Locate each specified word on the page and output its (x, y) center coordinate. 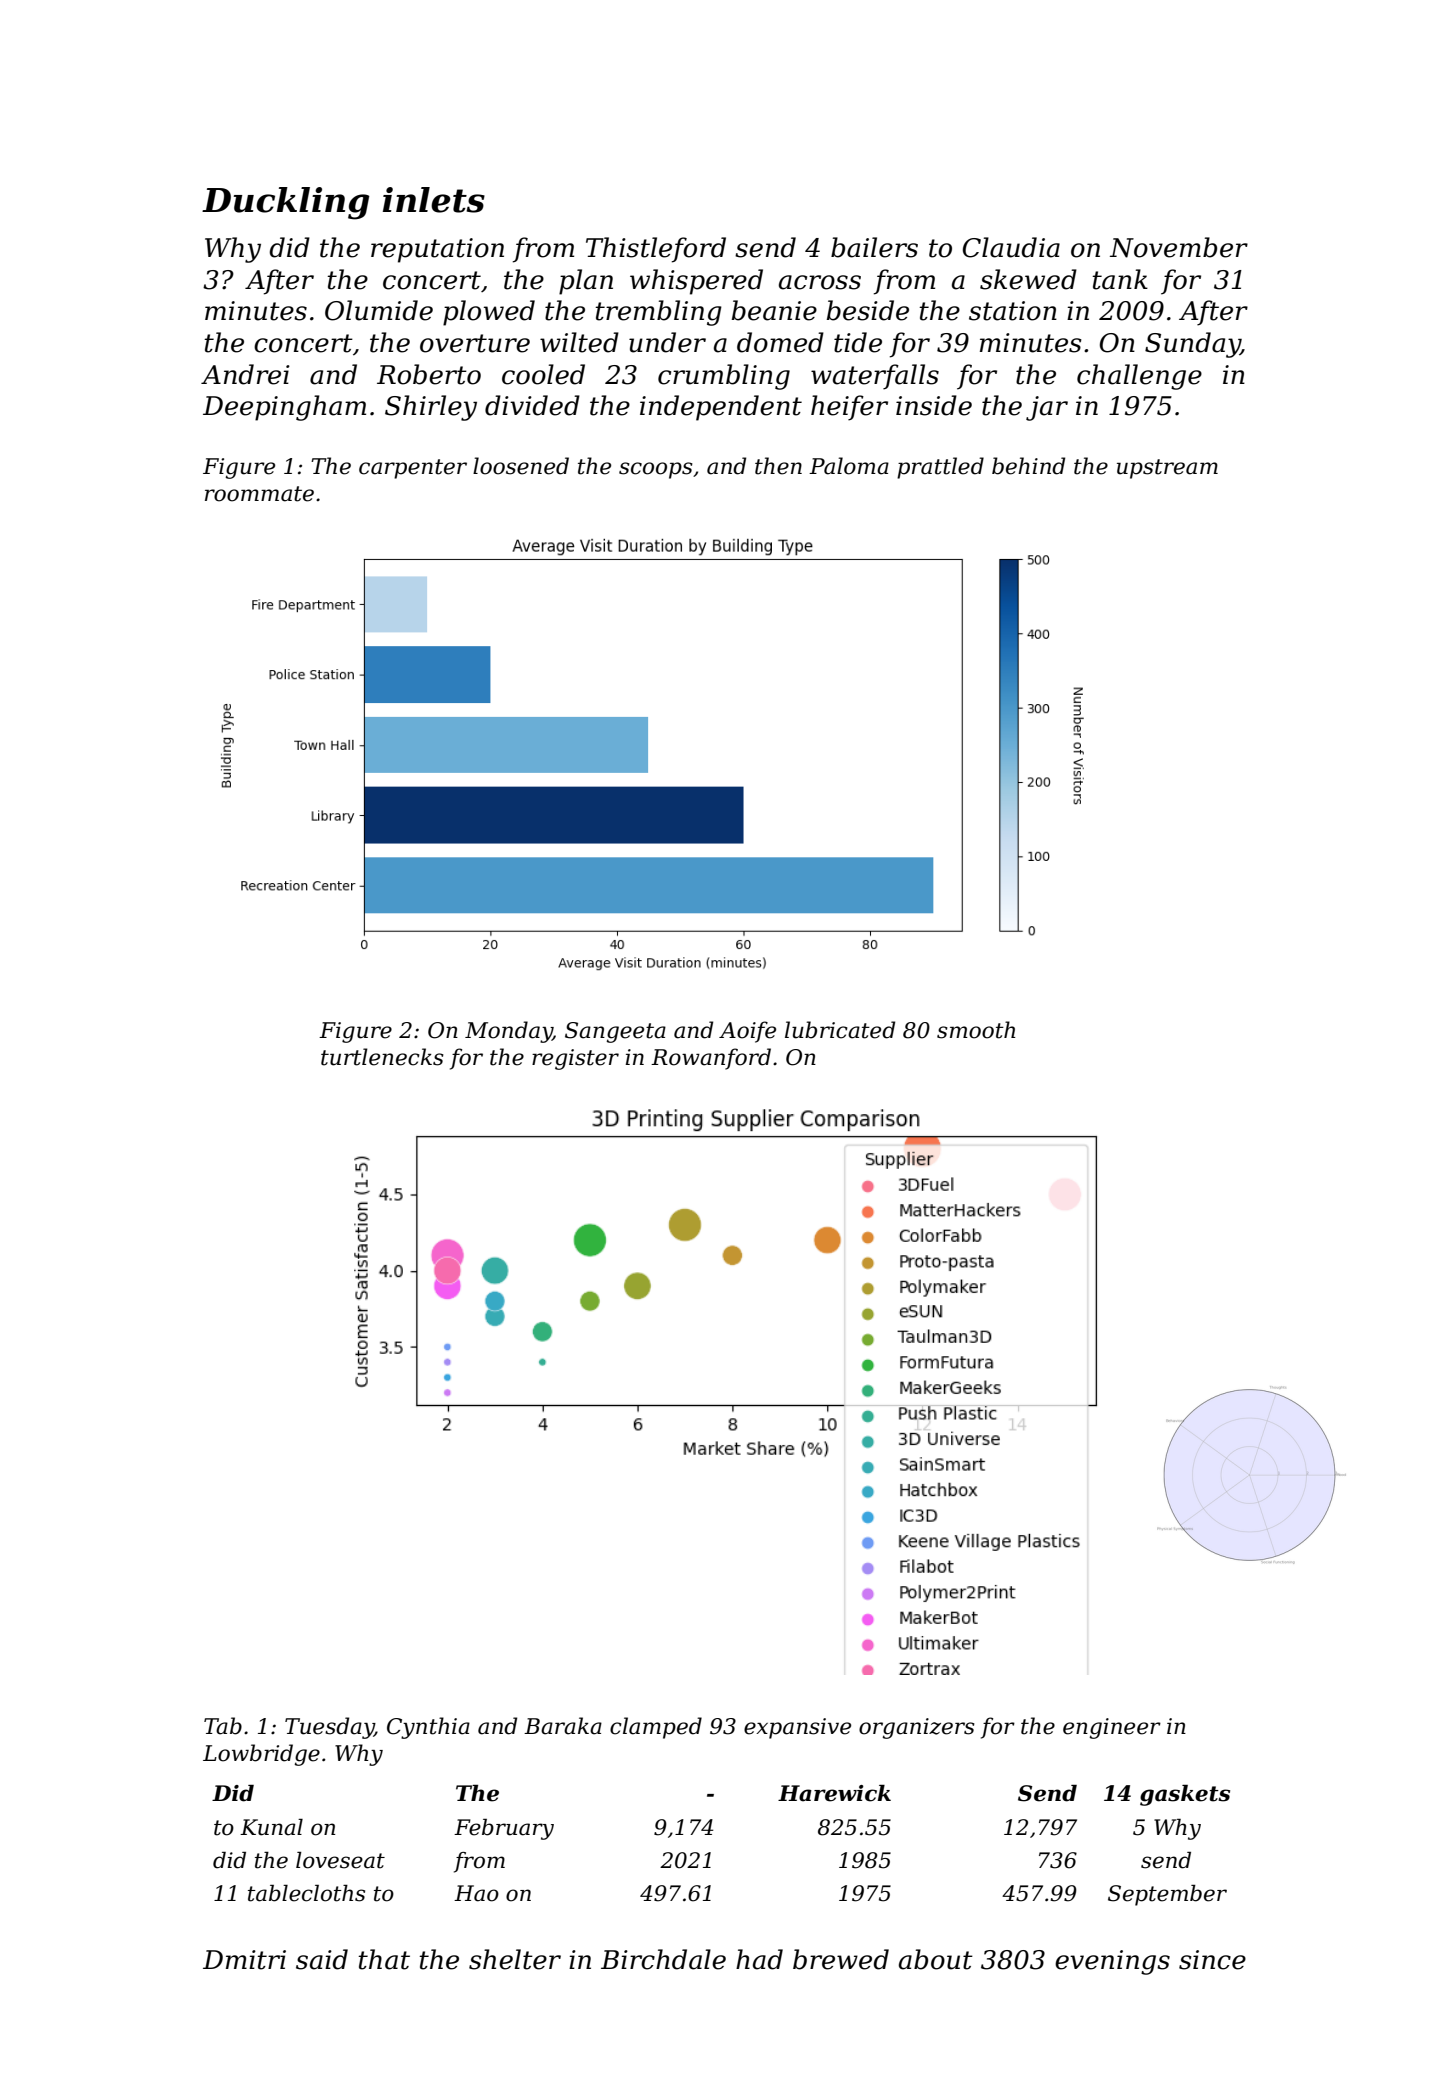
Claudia (1011, 247)
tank (1120, 279)
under (667, 342)
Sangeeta (615, 1032)
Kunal (271, 1827)
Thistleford (656, 250)
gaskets (1185, 1795)
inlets (434, 200)
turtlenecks (382, 1057)
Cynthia (428, 1728)
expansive (797, 1728)
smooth (976, 1030)
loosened (521, 466)
